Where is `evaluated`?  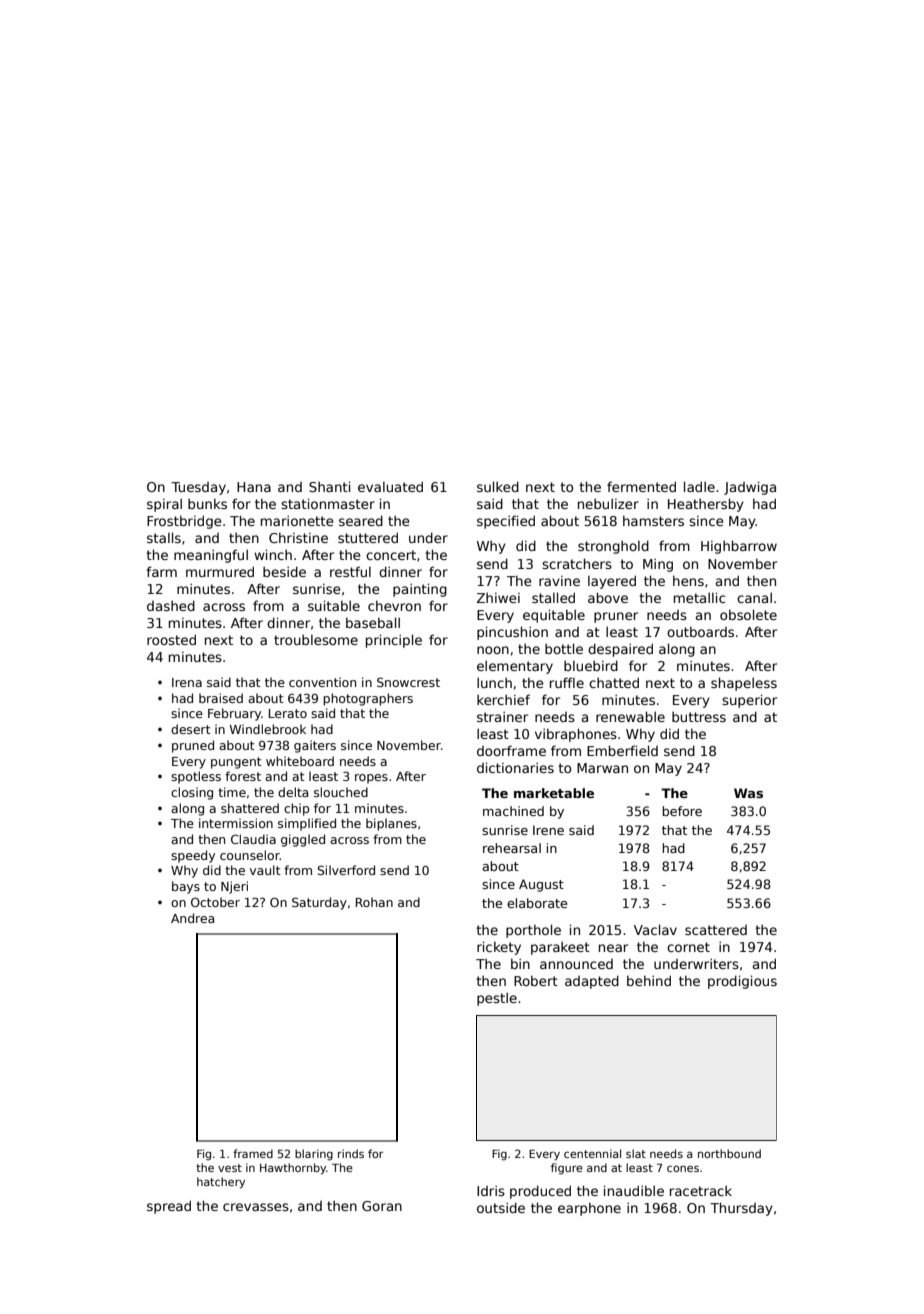
evaluated is located at coordinates (390, 486).
